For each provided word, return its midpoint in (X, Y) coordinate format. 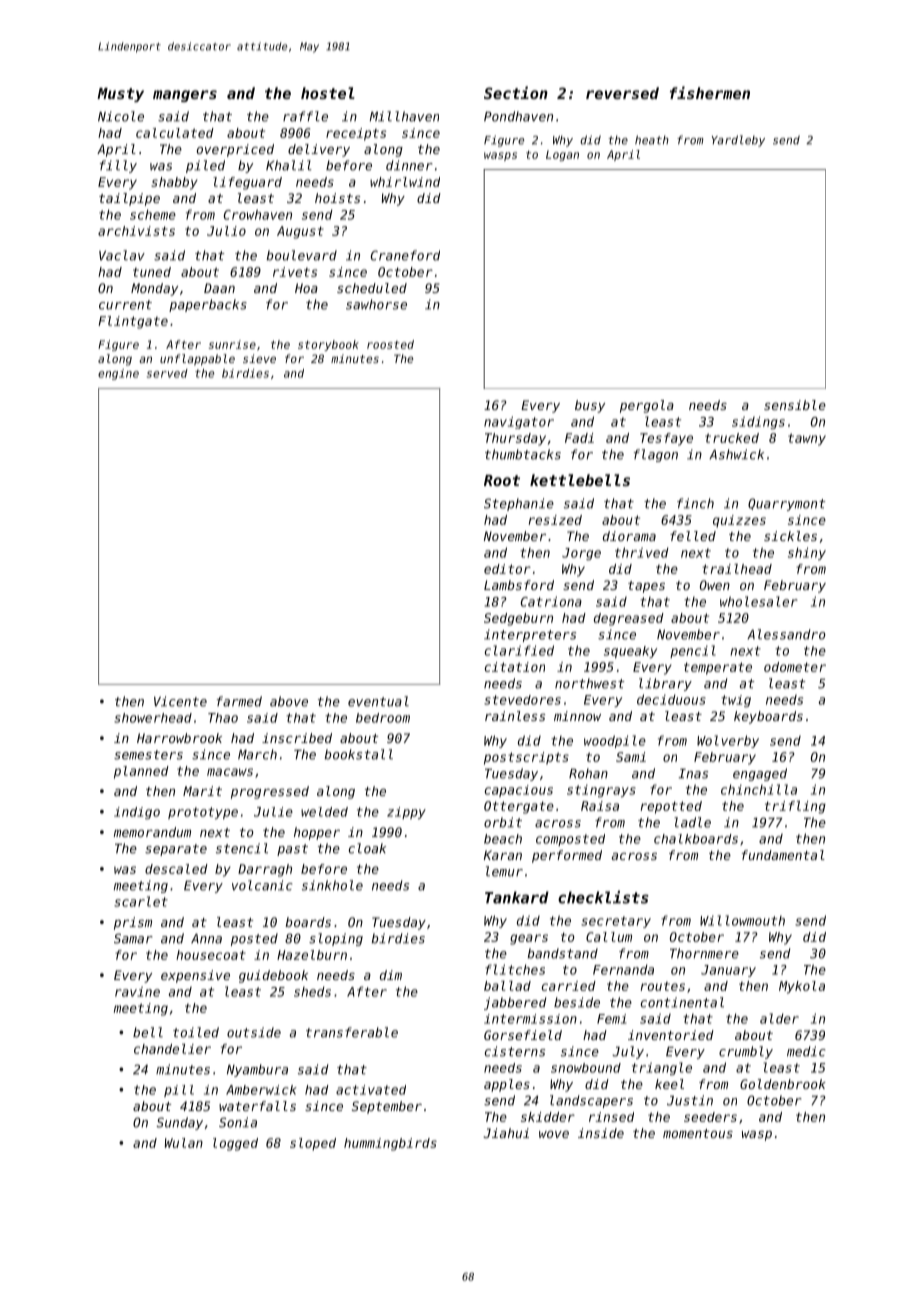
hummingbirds (390, 1144)
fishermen (710, 92)
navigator (519, 422)
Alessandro (786, 634)
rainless (515, 716)
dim (391, 975)
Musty (120, 95)
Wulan (184, 1143)
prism (133, 923)
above (289, 701)
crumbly (746, 1052)
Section (516, 92)
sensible (795, 405)
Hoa (306, 288)
